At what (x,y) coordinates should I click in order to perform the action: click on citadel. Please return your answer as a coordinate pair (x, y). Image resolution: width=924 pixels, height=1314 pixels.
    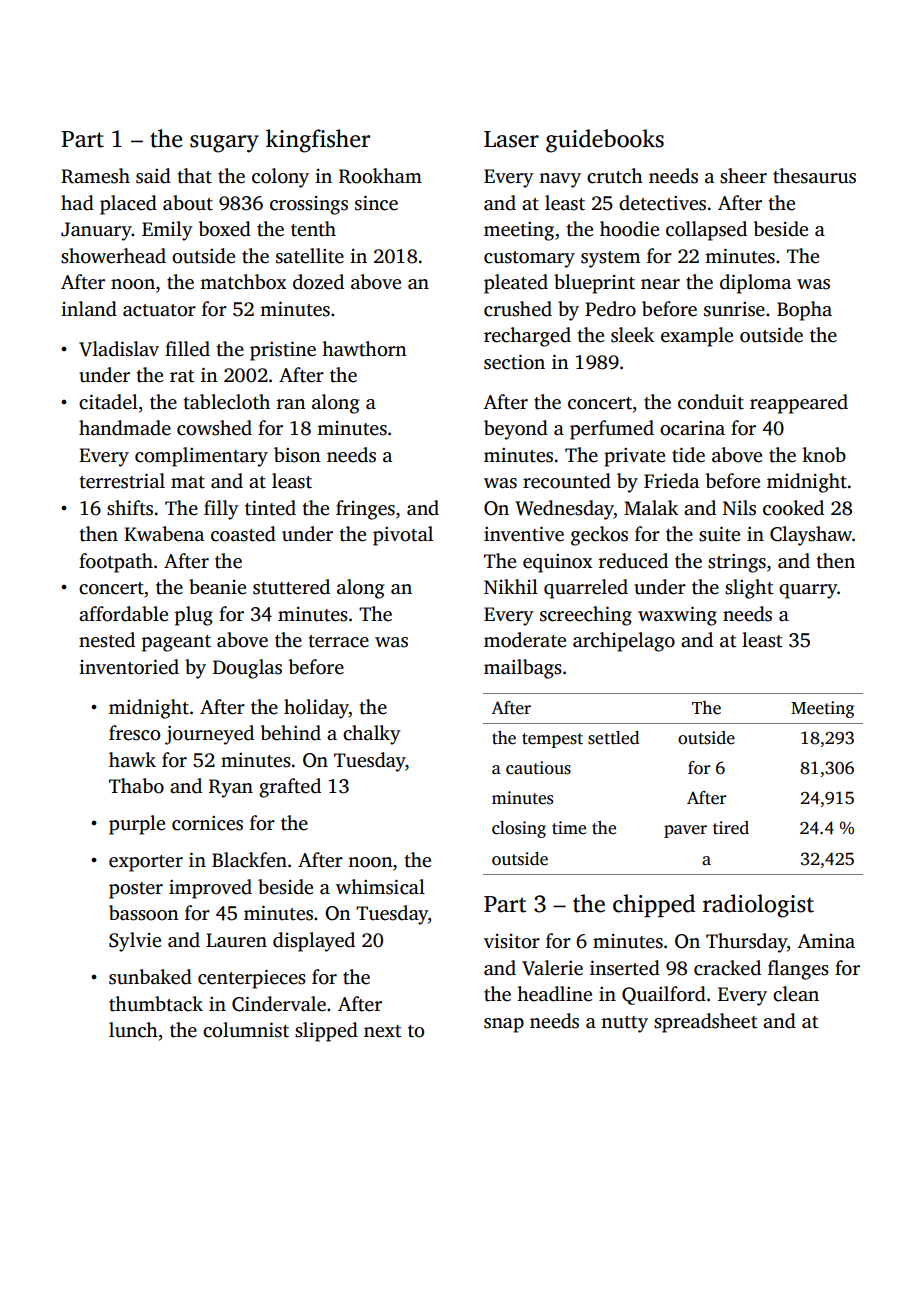
    Looking at the image, I should click on (108, 402).
